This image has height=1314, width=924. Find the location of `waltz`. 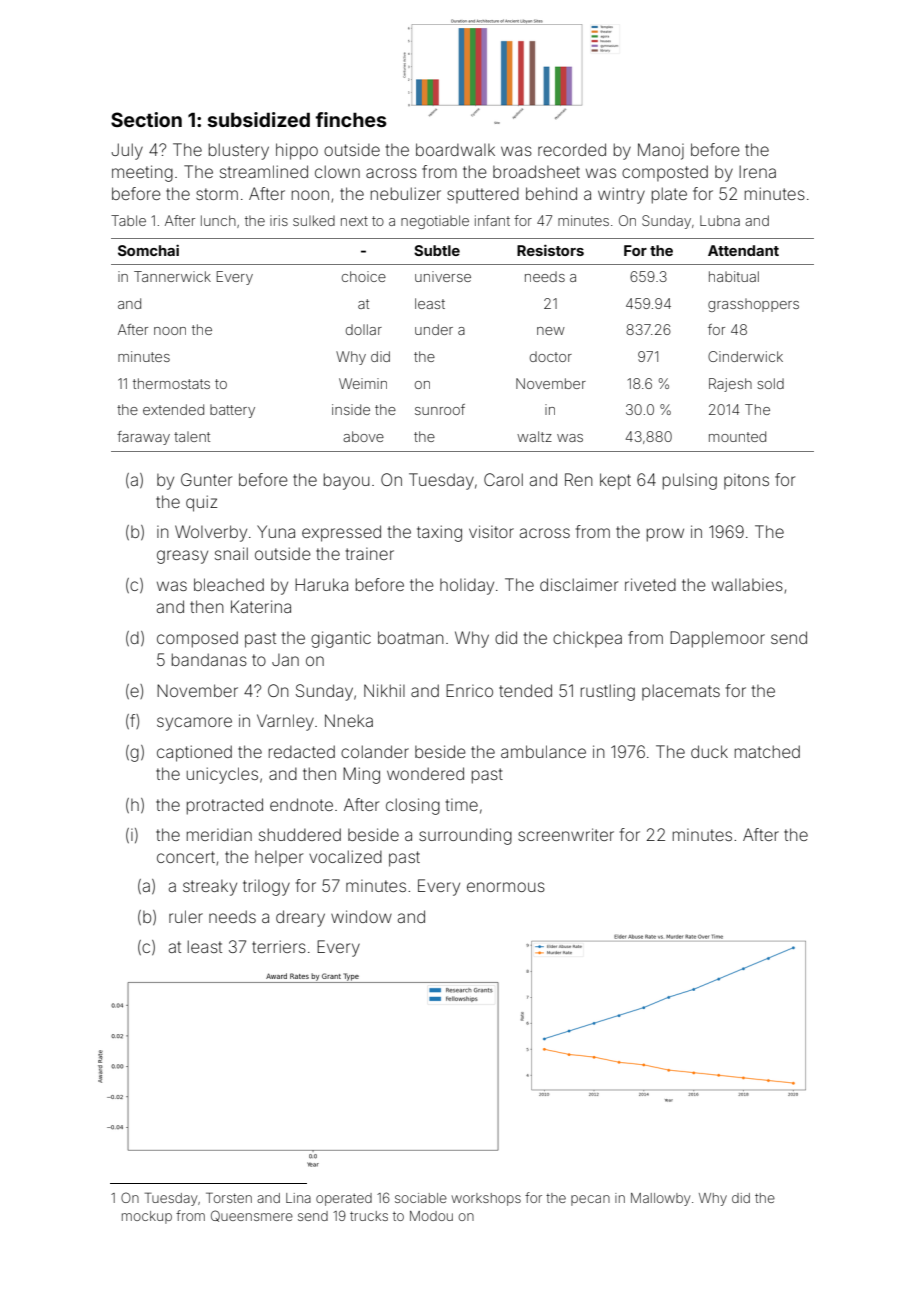

waltz is located at coordinates (534, 436).
